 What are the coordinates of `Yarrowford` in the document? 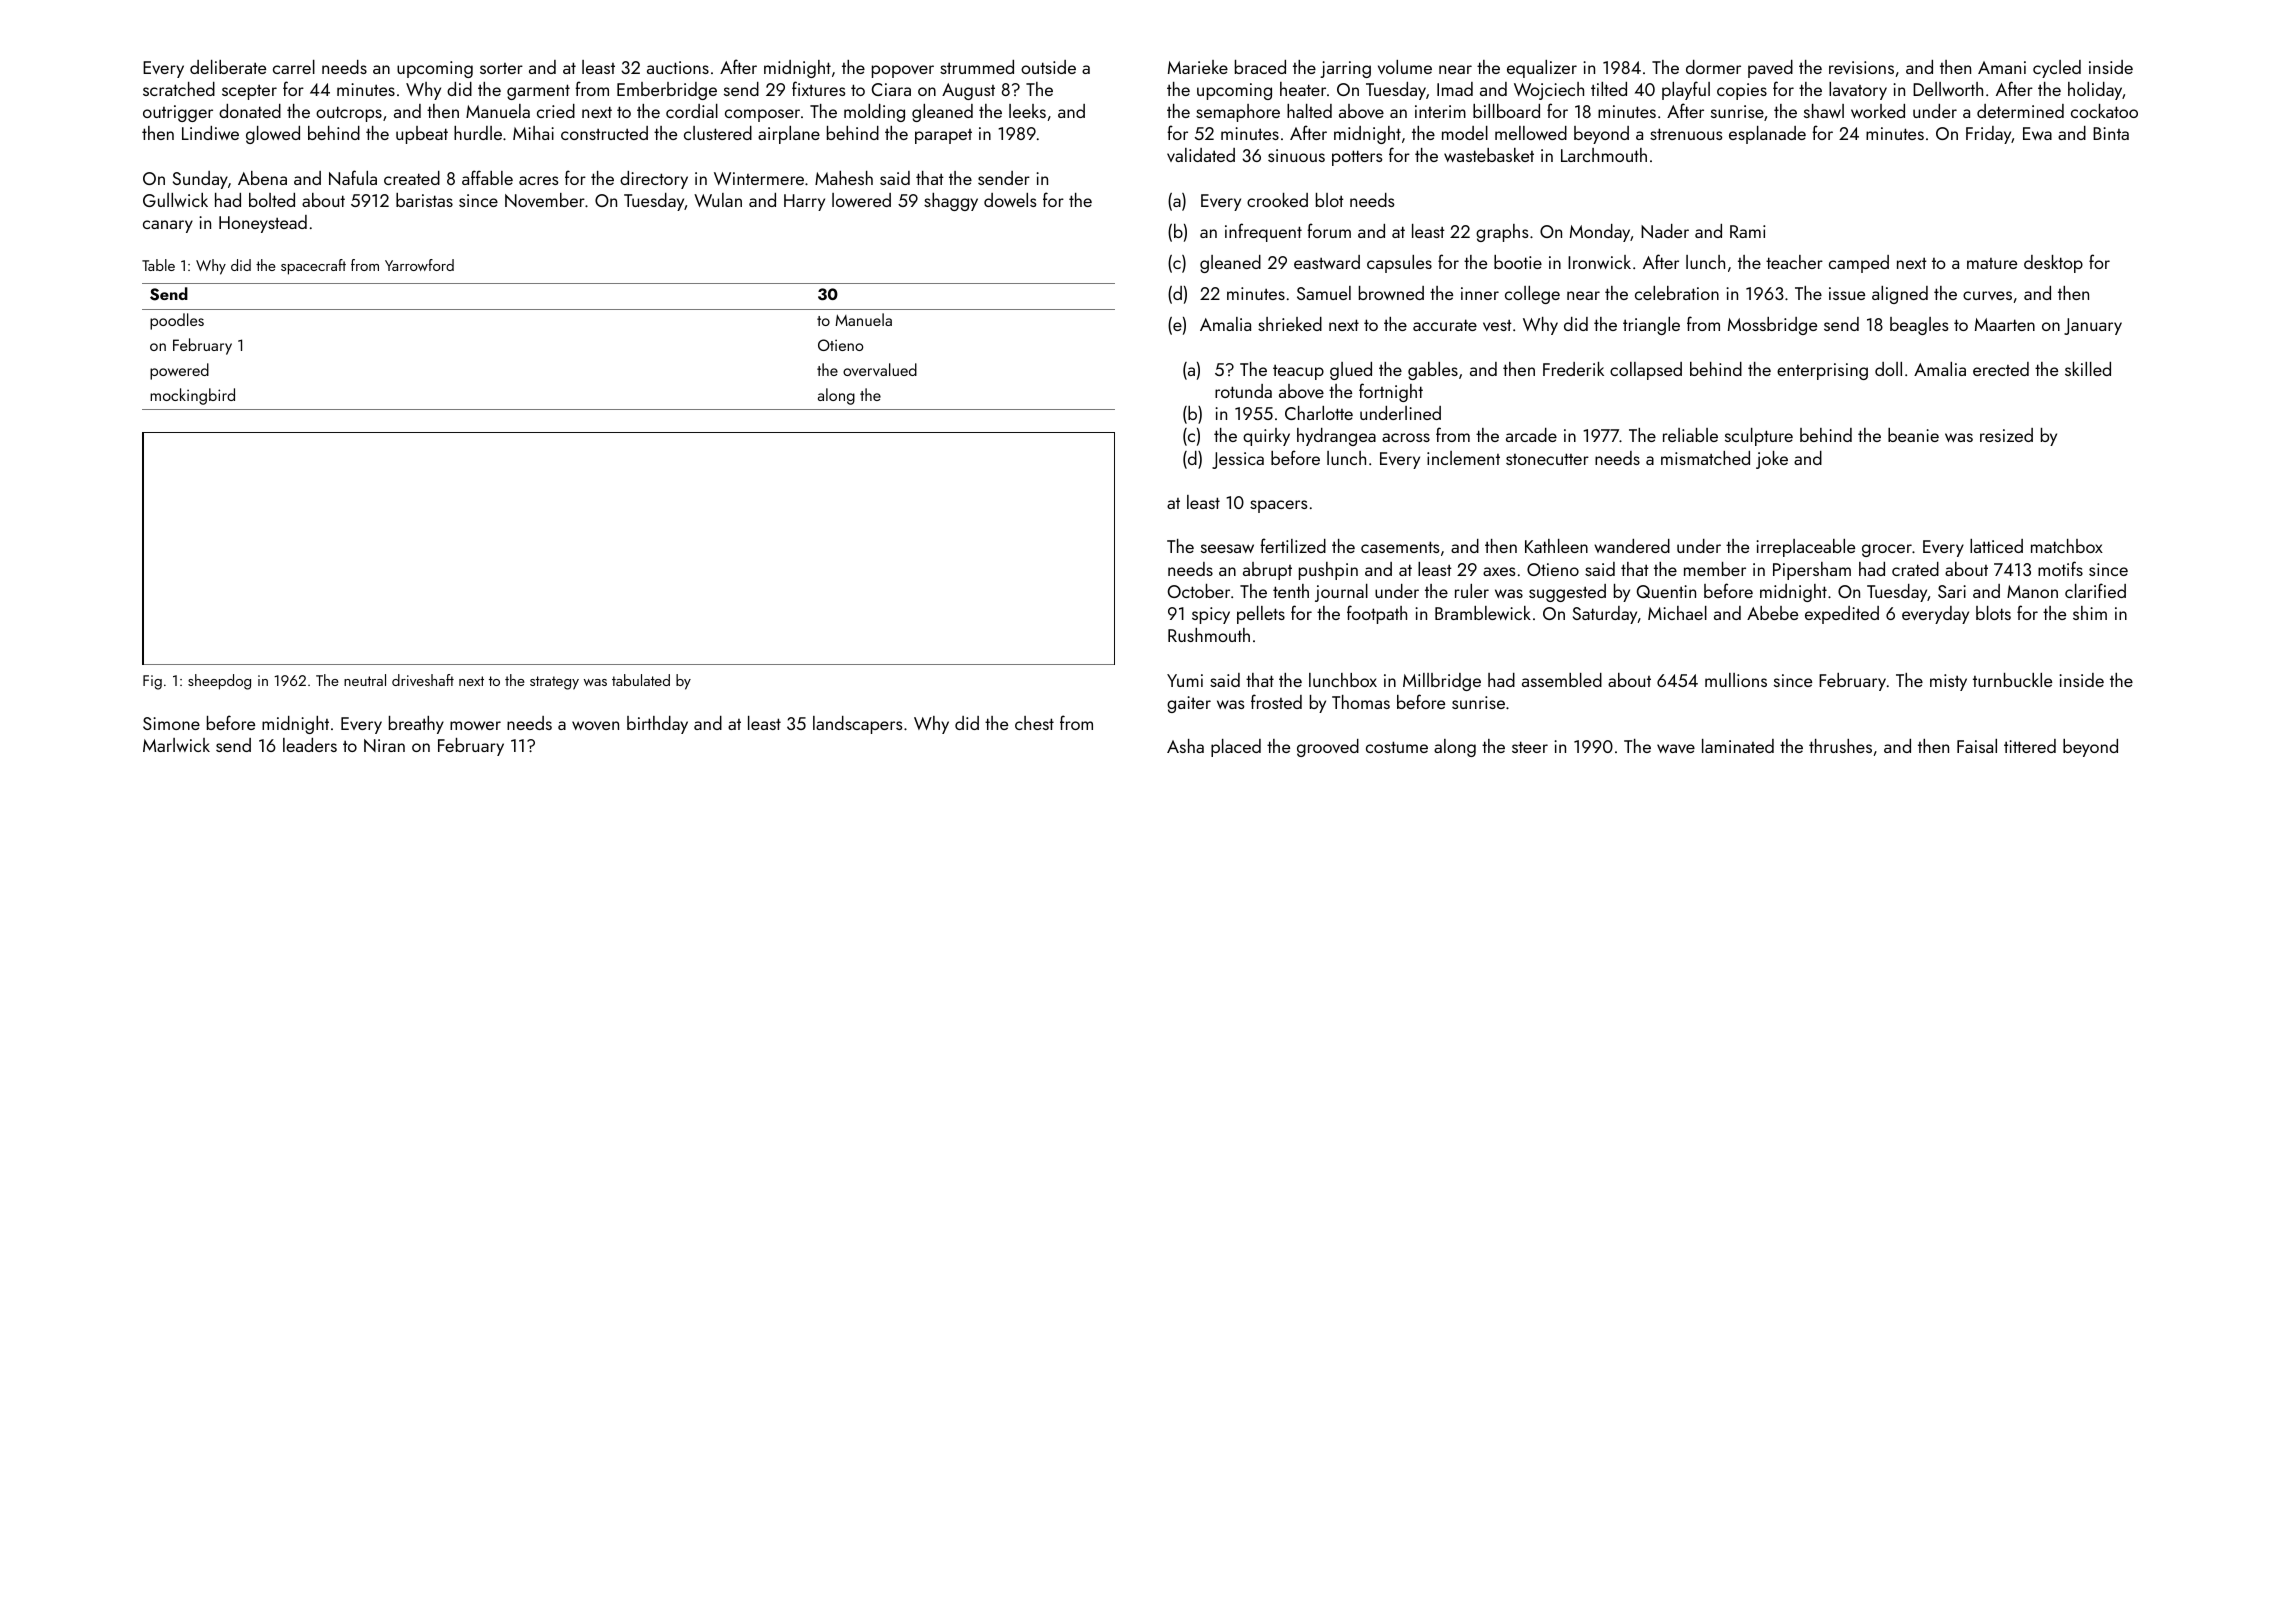 It's located at (419, 265).
